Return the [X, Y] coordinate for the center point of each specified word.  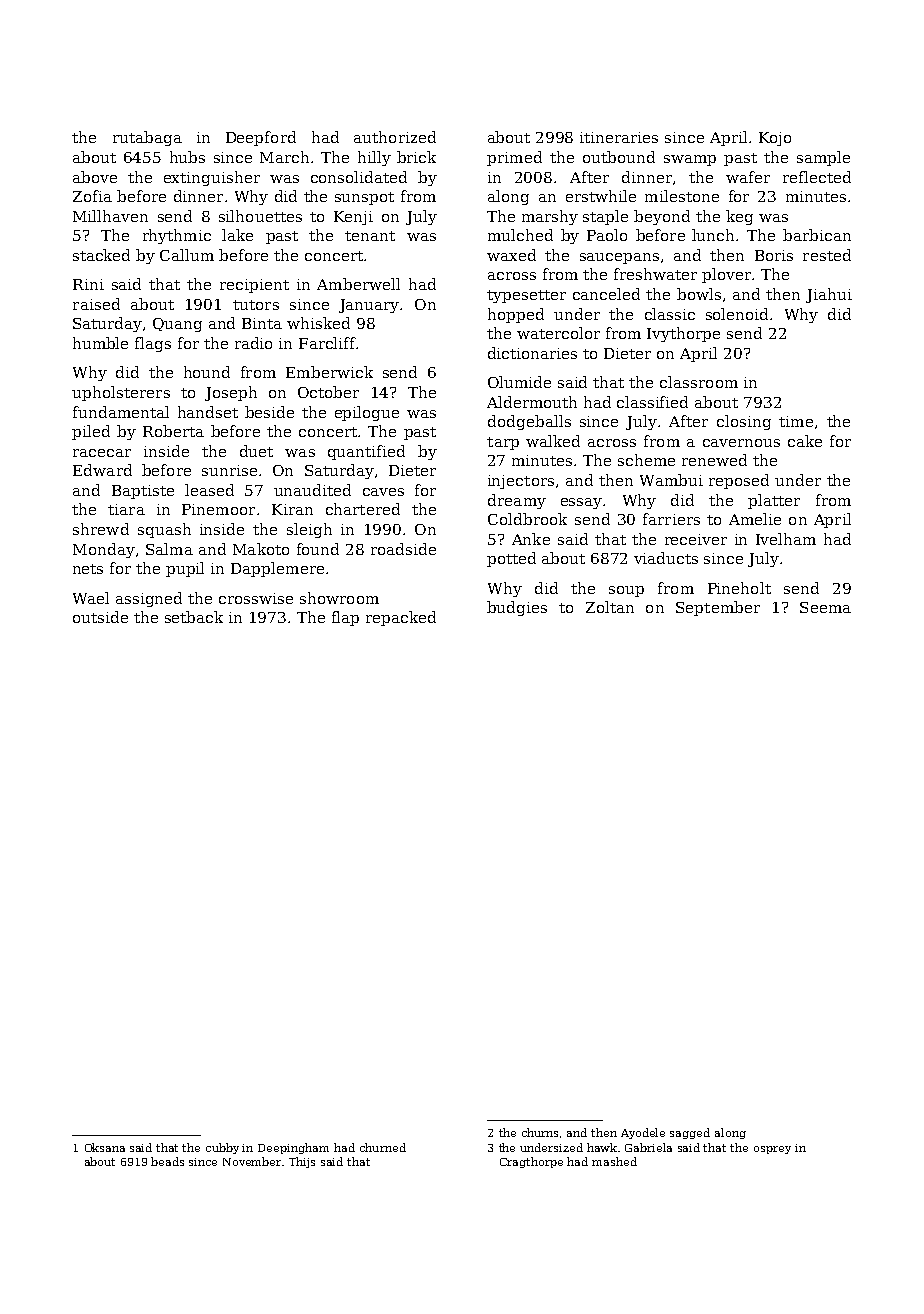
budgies [517, 608]
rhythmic [177, 236]
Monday [104, 550]
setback [194, 617]
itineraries [619, 137]
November [253, 1161]
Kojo [775, 139]
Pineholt [739, 588]
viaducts [666, 558]
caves [383, 492]
